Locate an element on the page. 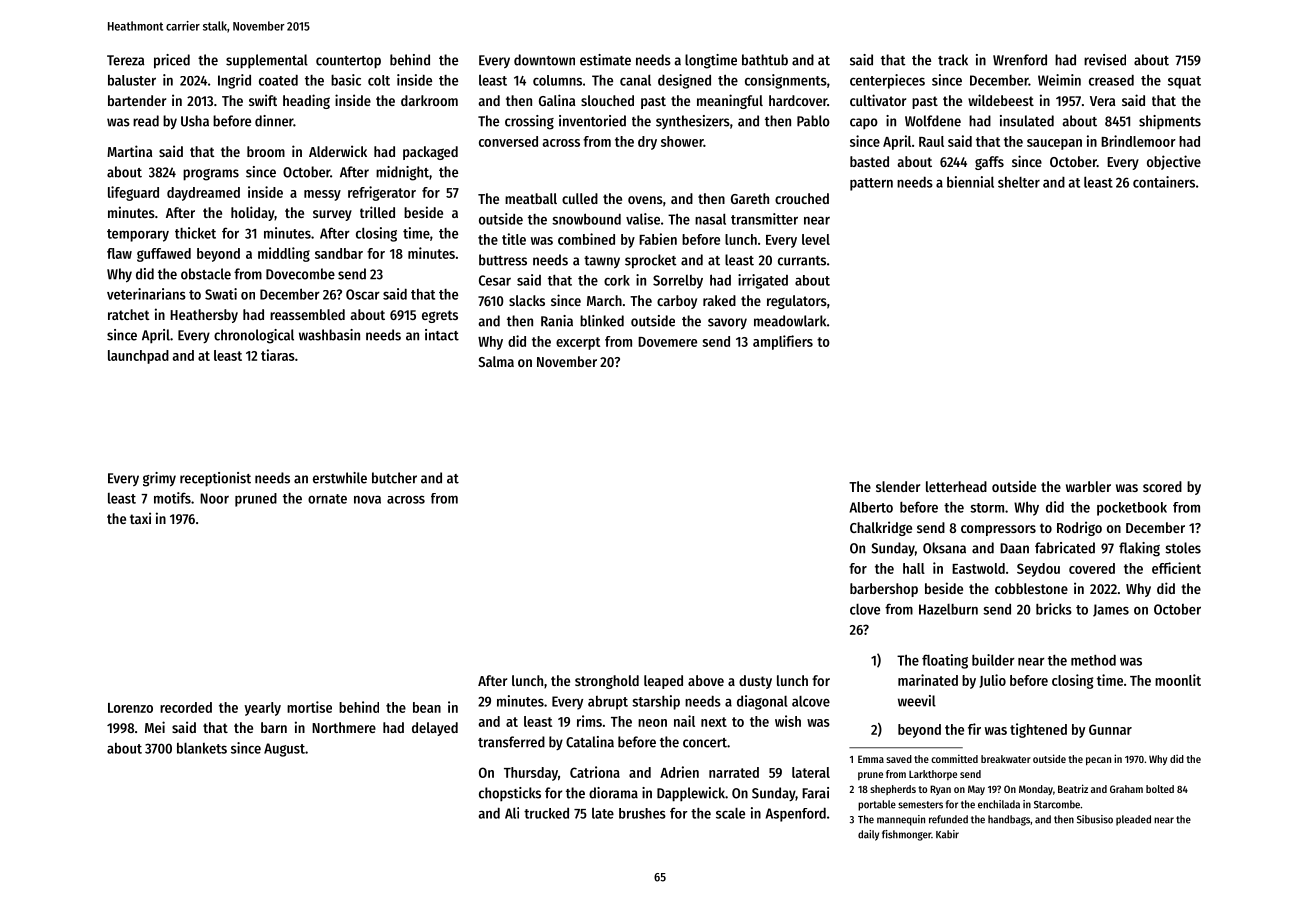 Image resolution: width=1308 pixels, height=924 pixels. launchpad is located at coordinates (138, 357).
